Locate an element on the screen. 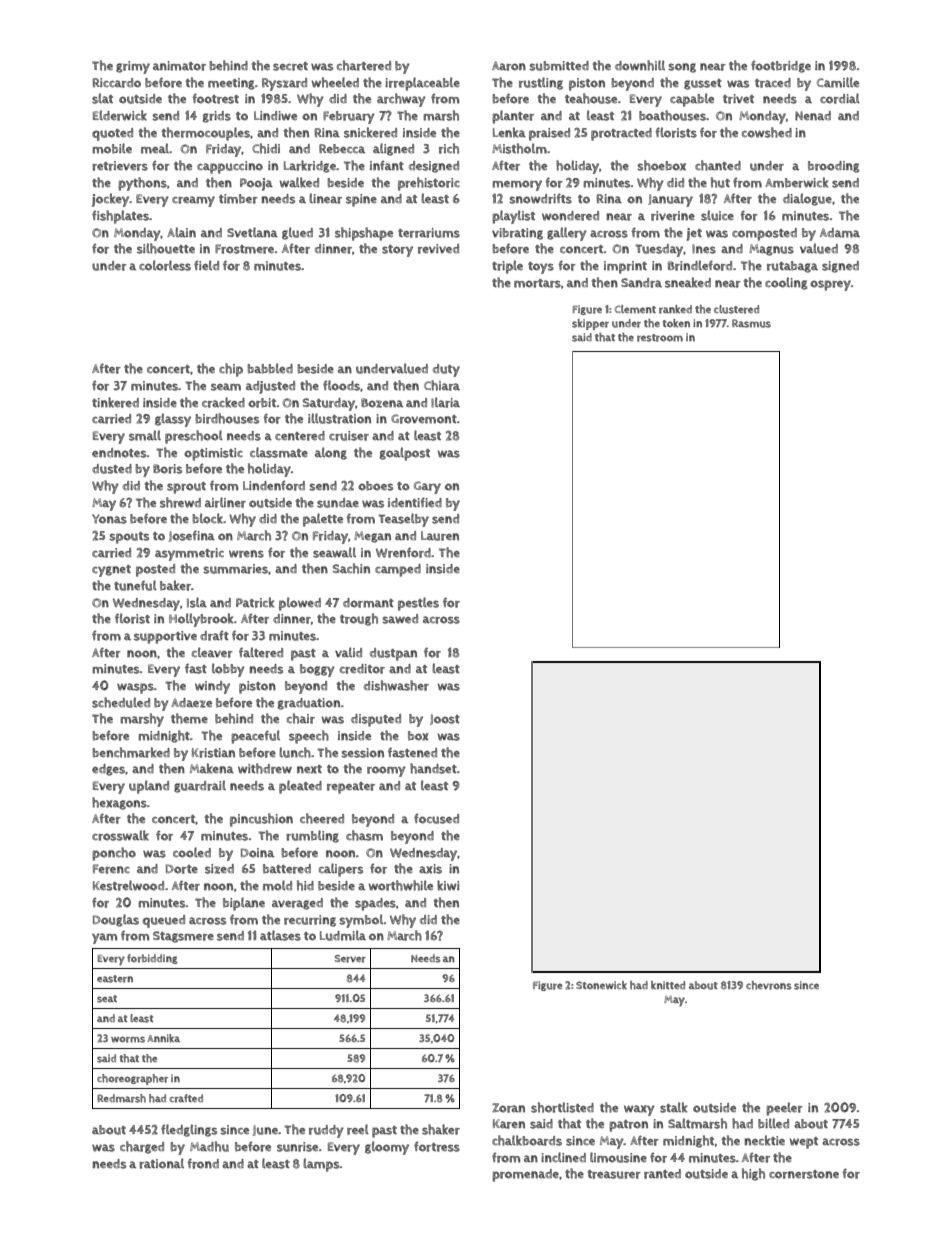 This screenshot has width=952, height=1233. restroom is located at coordinates (660, 338).
